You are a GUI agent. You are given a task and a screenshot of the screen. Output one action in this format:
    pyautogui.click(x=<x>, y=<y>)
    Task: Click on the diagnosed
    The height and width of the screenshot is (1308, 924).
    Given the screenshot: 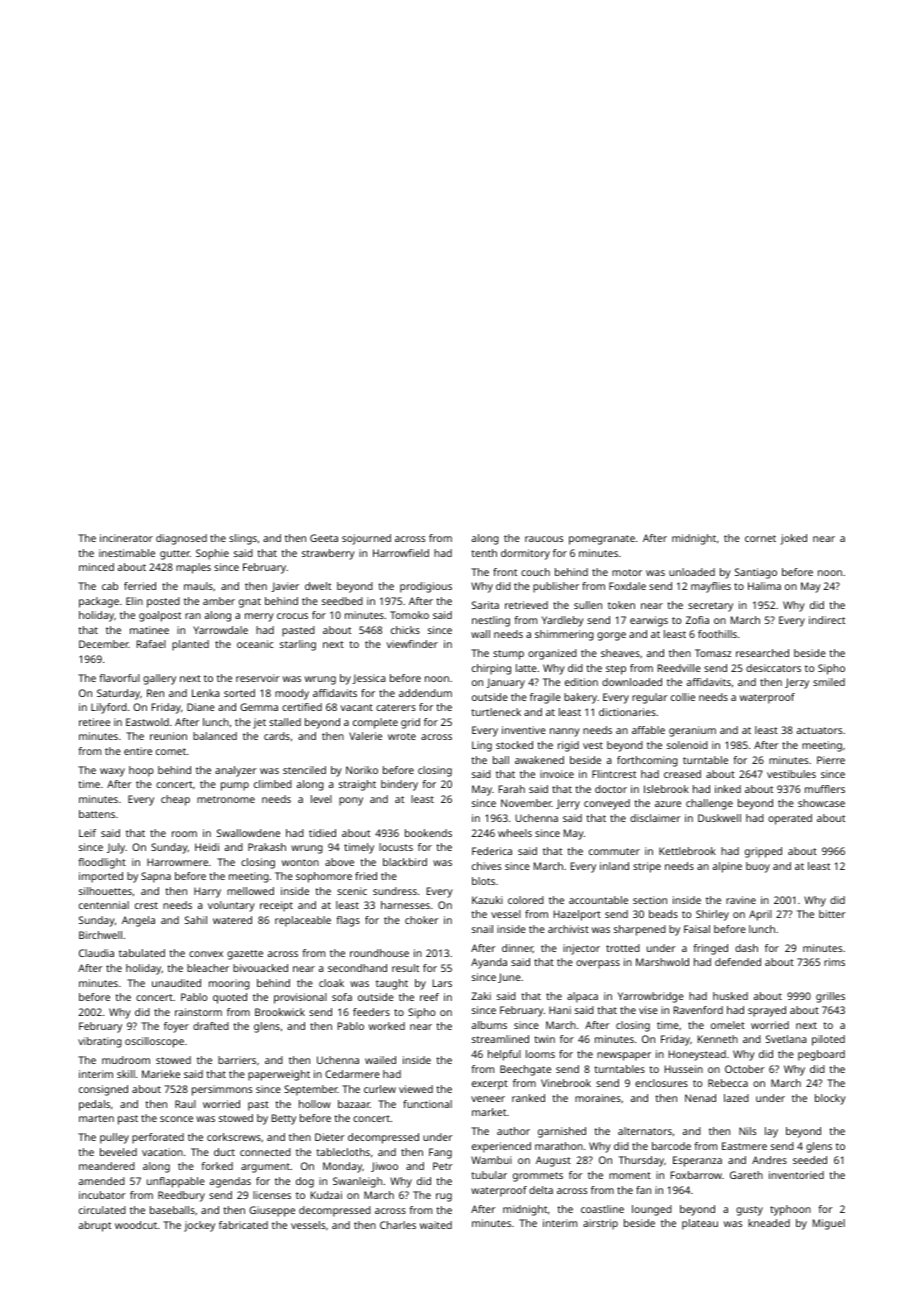 What is the action you would take?
    pyautogui.click(x=181, y=539)
